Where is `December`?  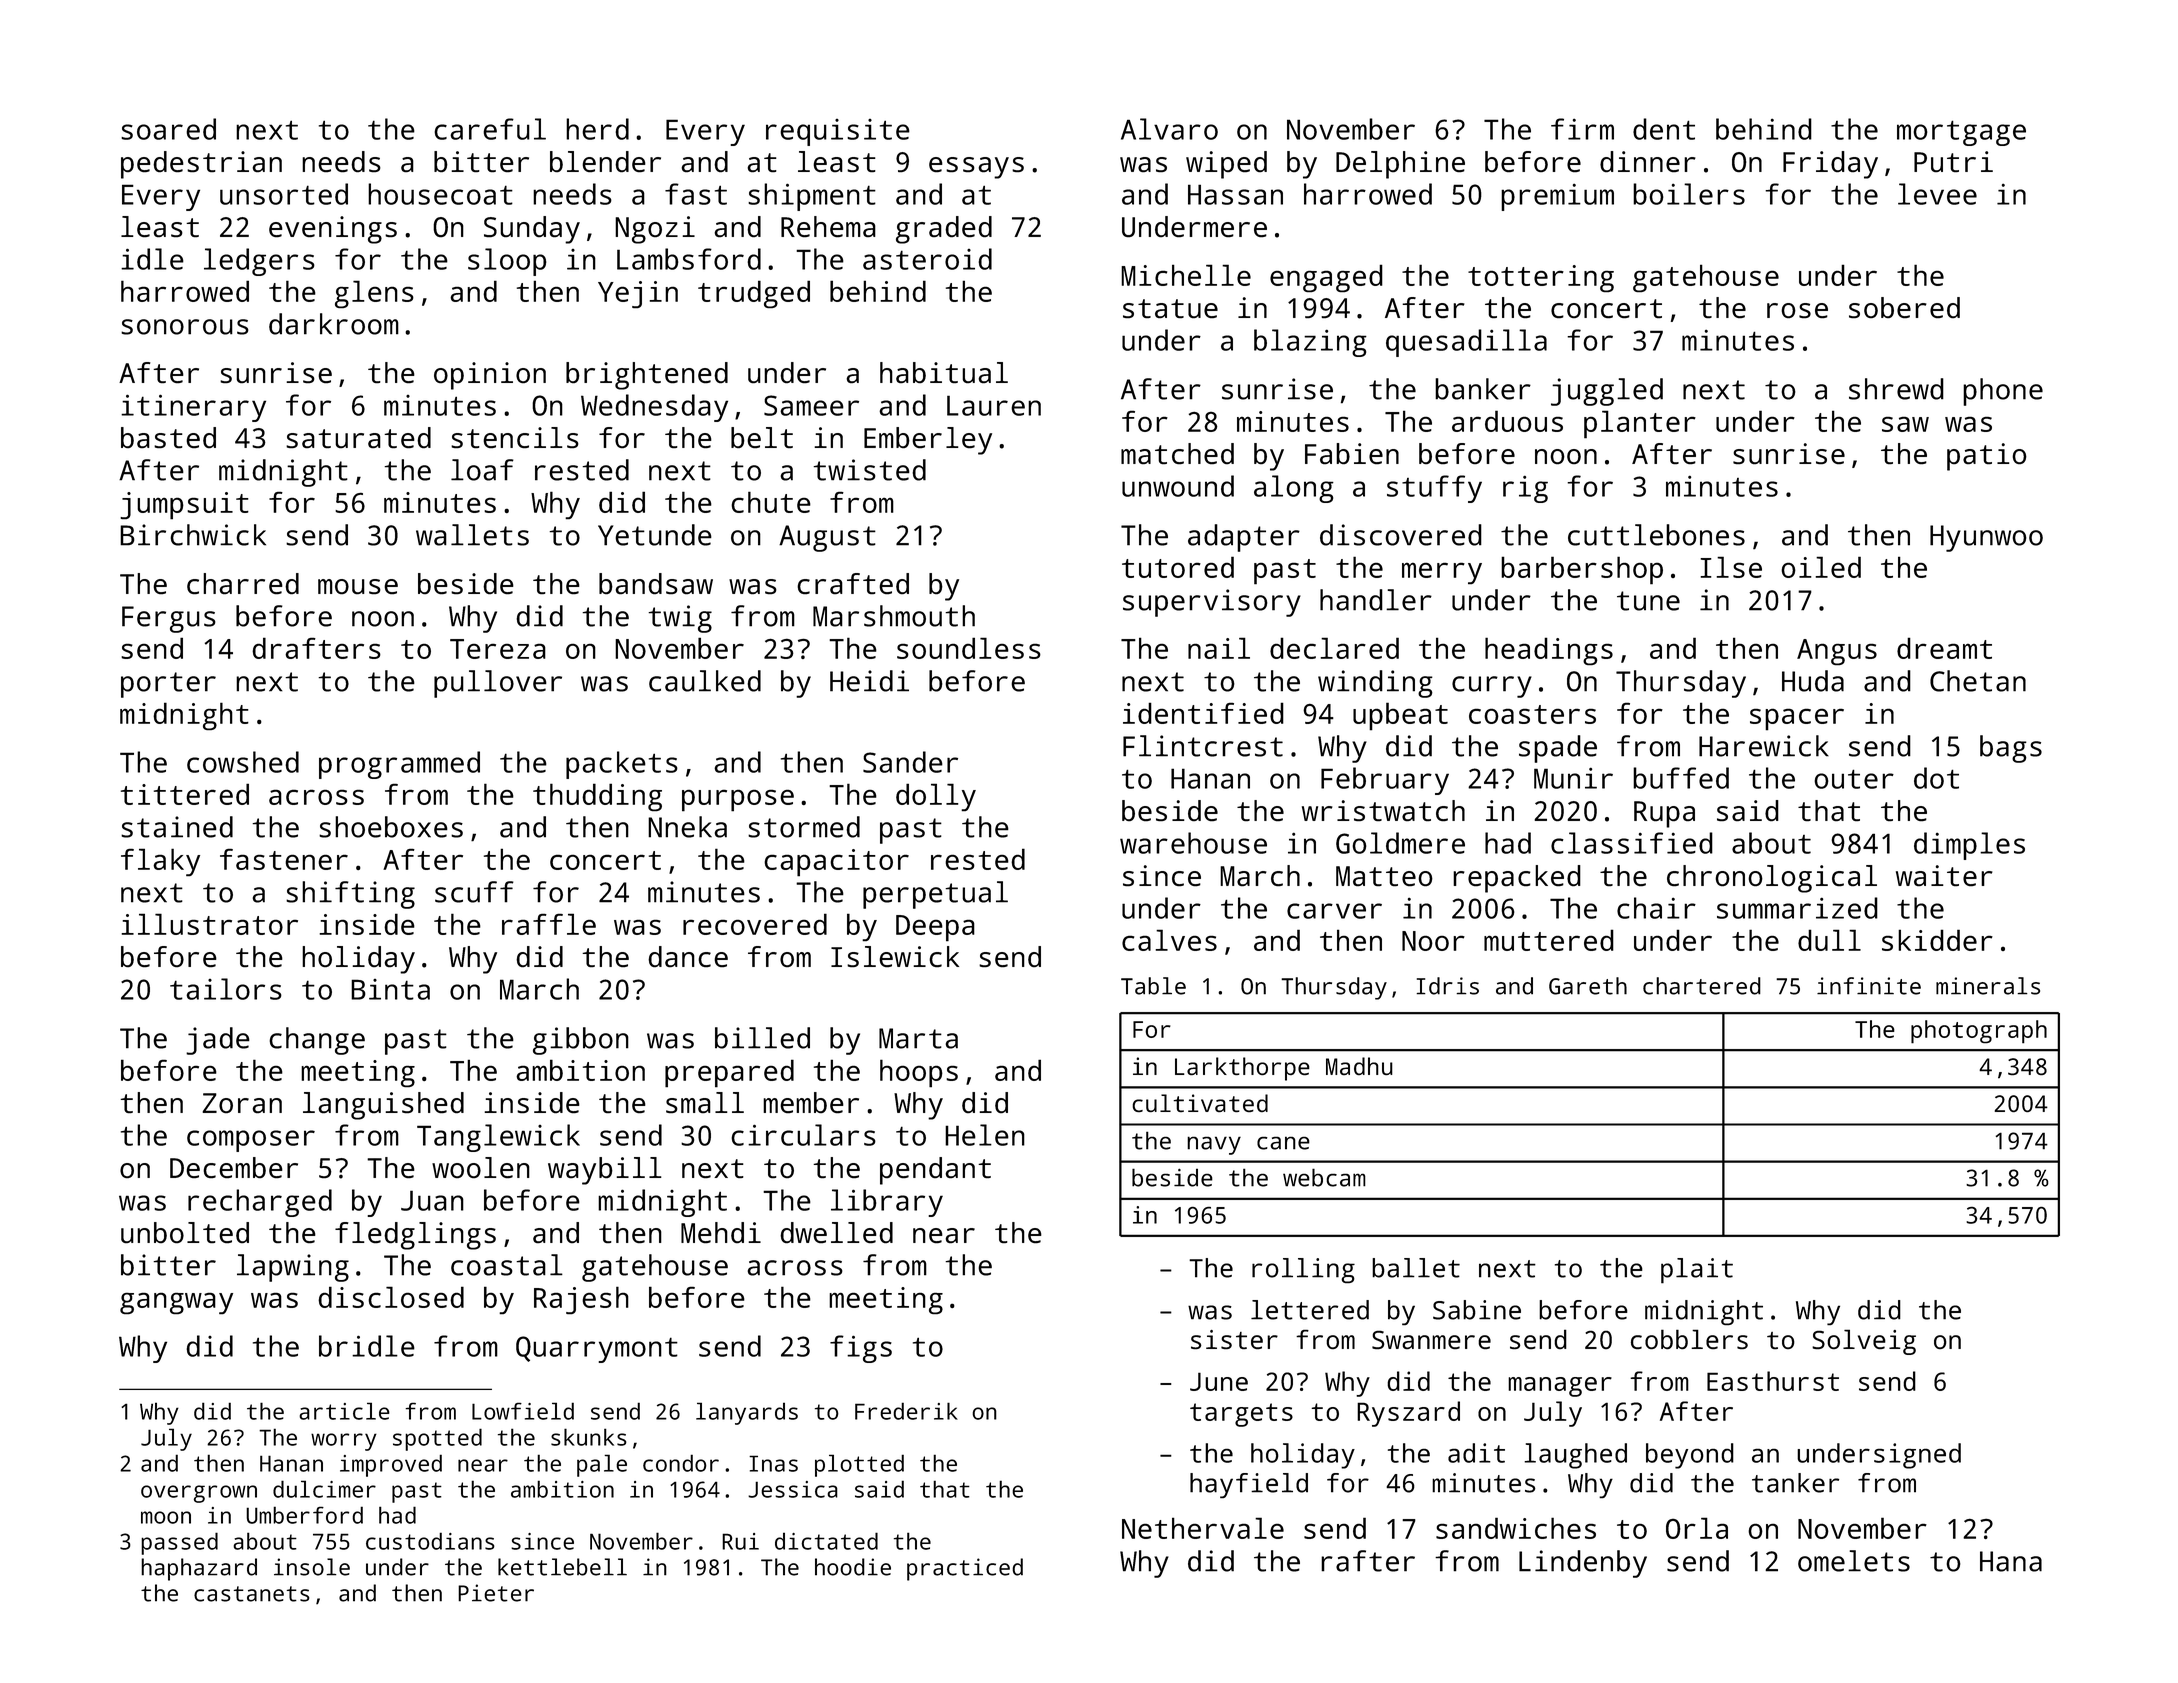
December is located at coordinates (234, 1168).
